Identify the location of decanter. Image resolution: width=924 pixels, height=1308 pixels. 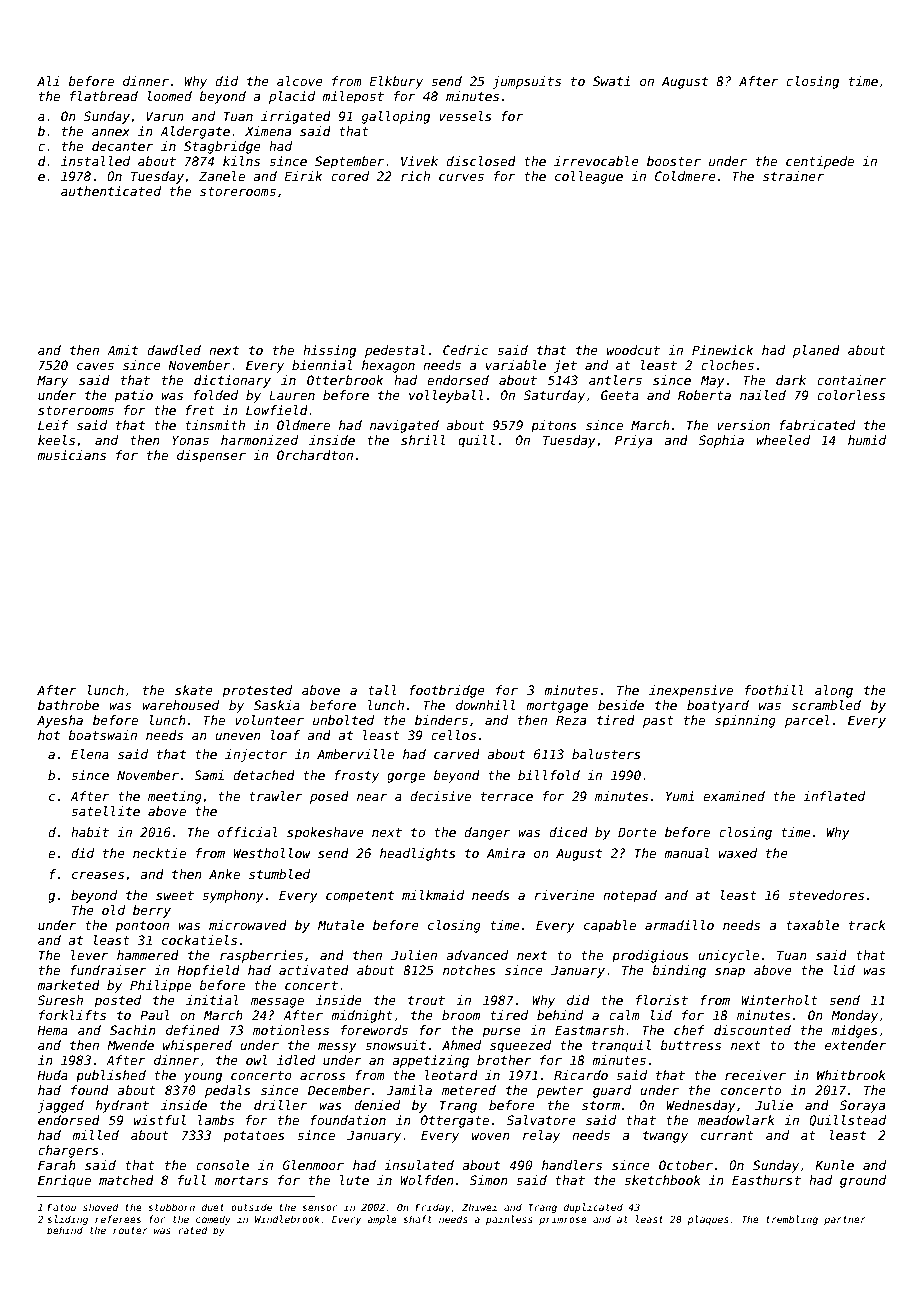
(122, 146).
